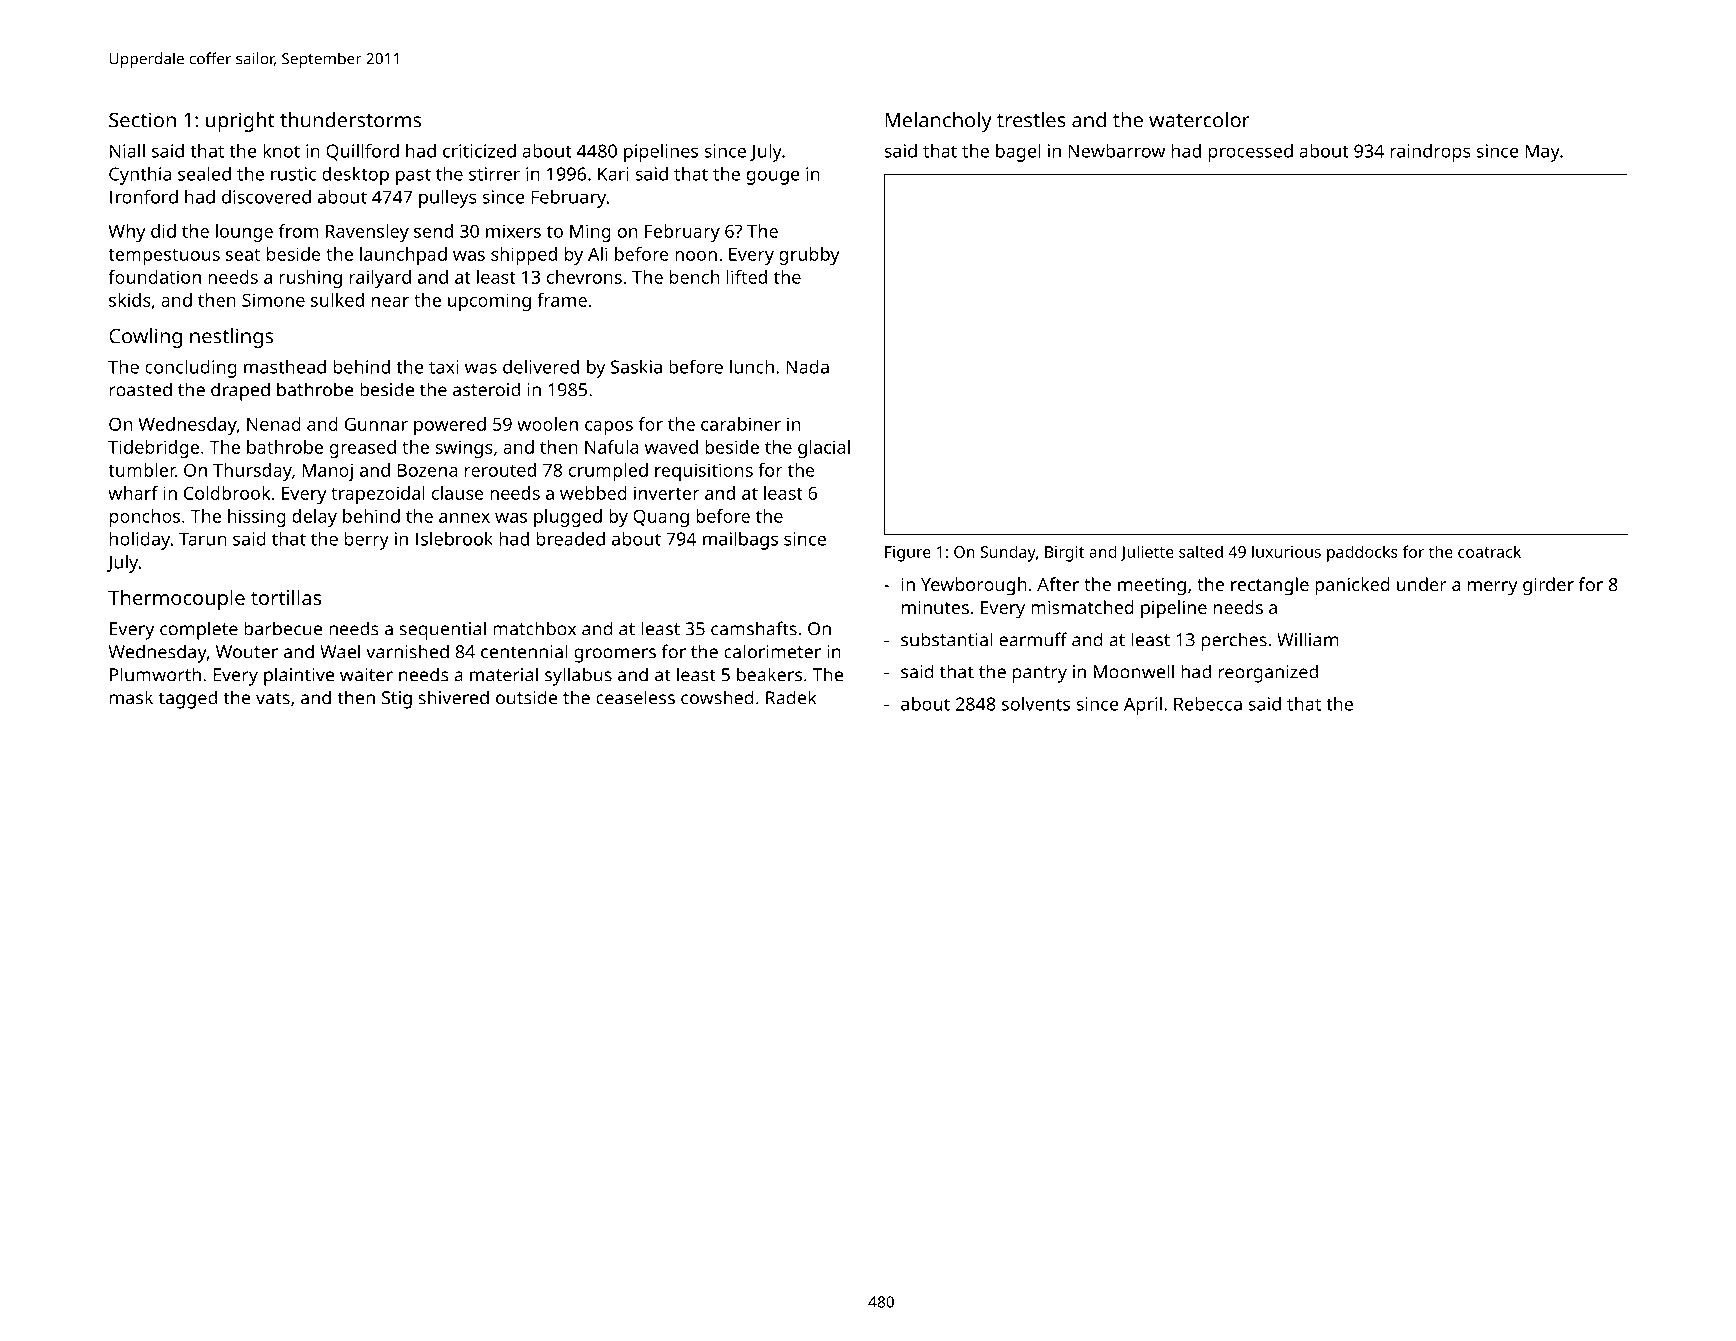 The width and height of the document is (1736, 1341). What do you see at coordinates (397, 700) in the document?
I see `Stig` at bounding box center [397, 700].
